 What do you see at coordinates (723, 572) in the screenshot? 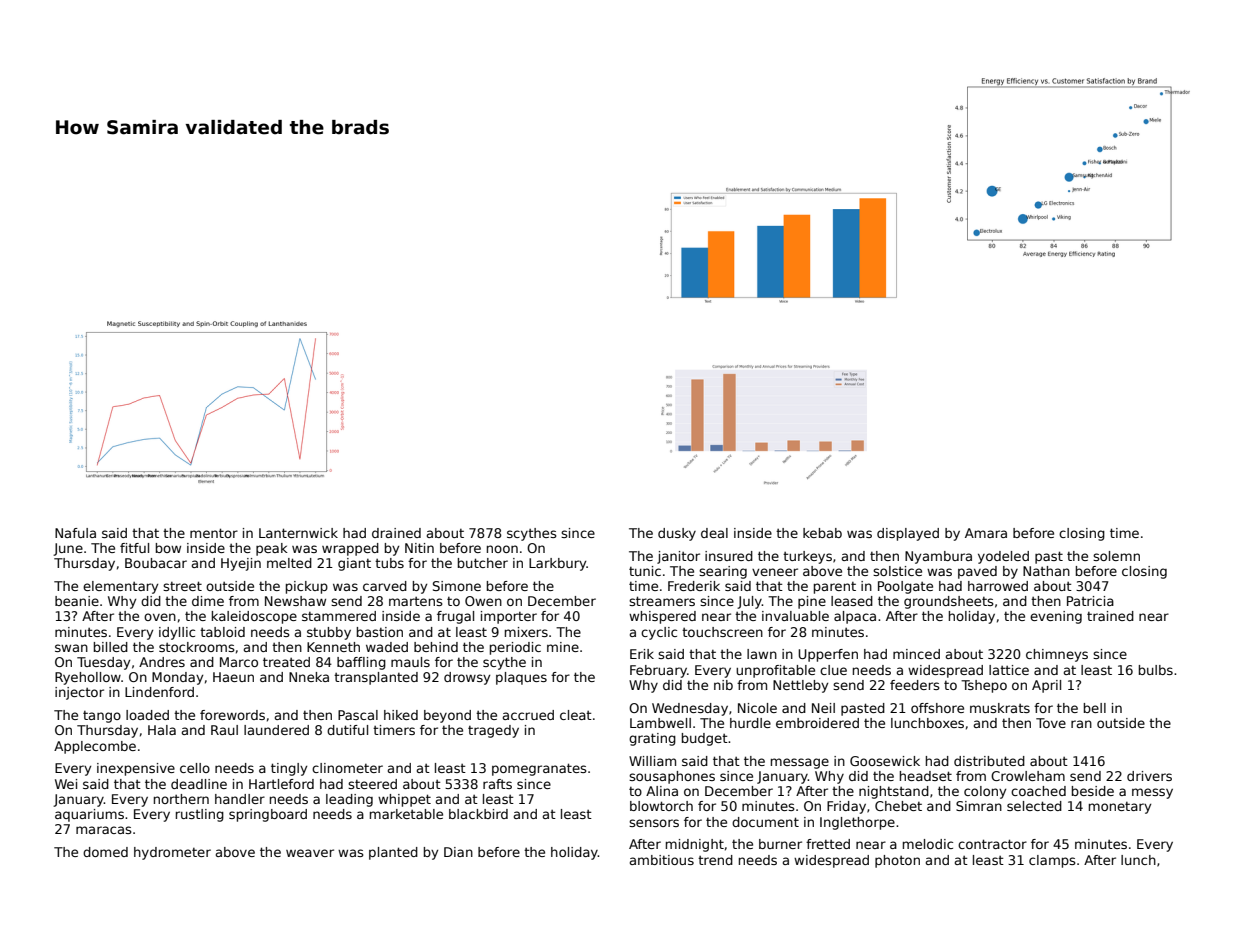
I see `searing` at bounding box center [723, 572].
